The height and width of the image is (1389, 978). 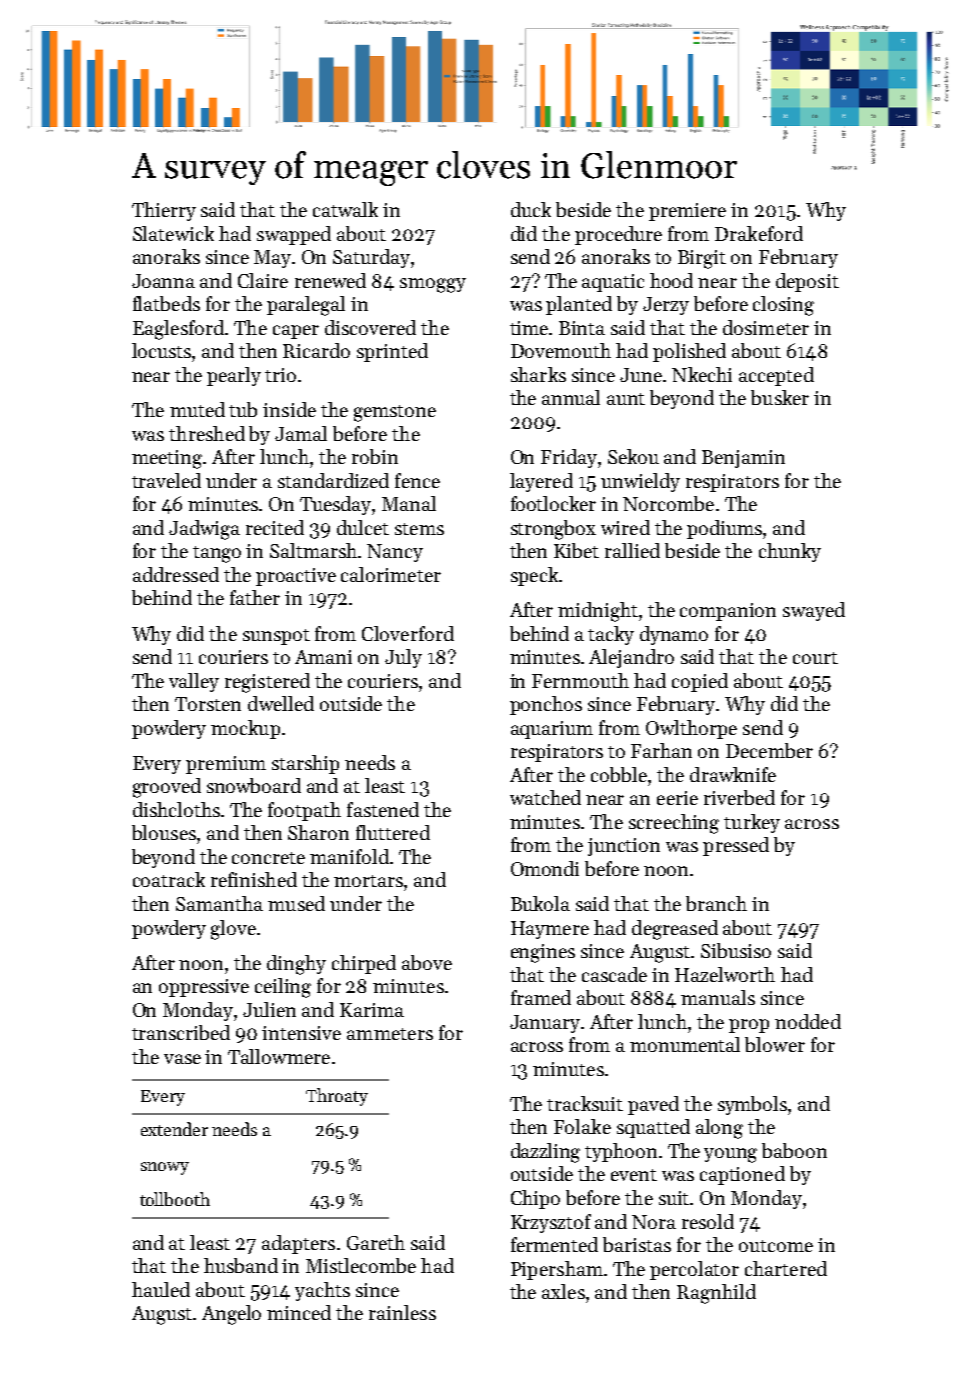 I want to click on father, so click(x=255, y=597).
